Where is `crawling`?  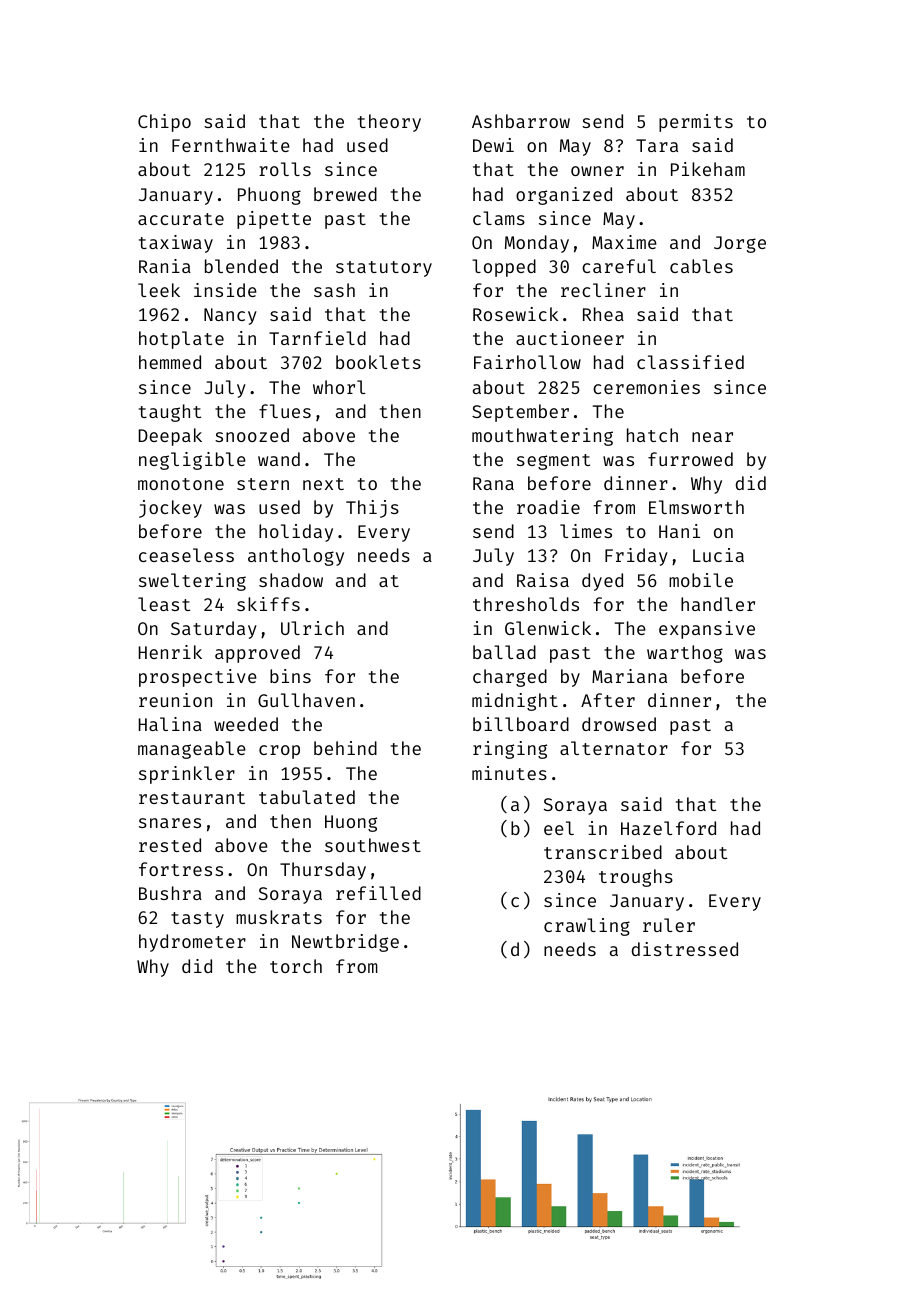 crawling is located at coordinates (587, 927).
